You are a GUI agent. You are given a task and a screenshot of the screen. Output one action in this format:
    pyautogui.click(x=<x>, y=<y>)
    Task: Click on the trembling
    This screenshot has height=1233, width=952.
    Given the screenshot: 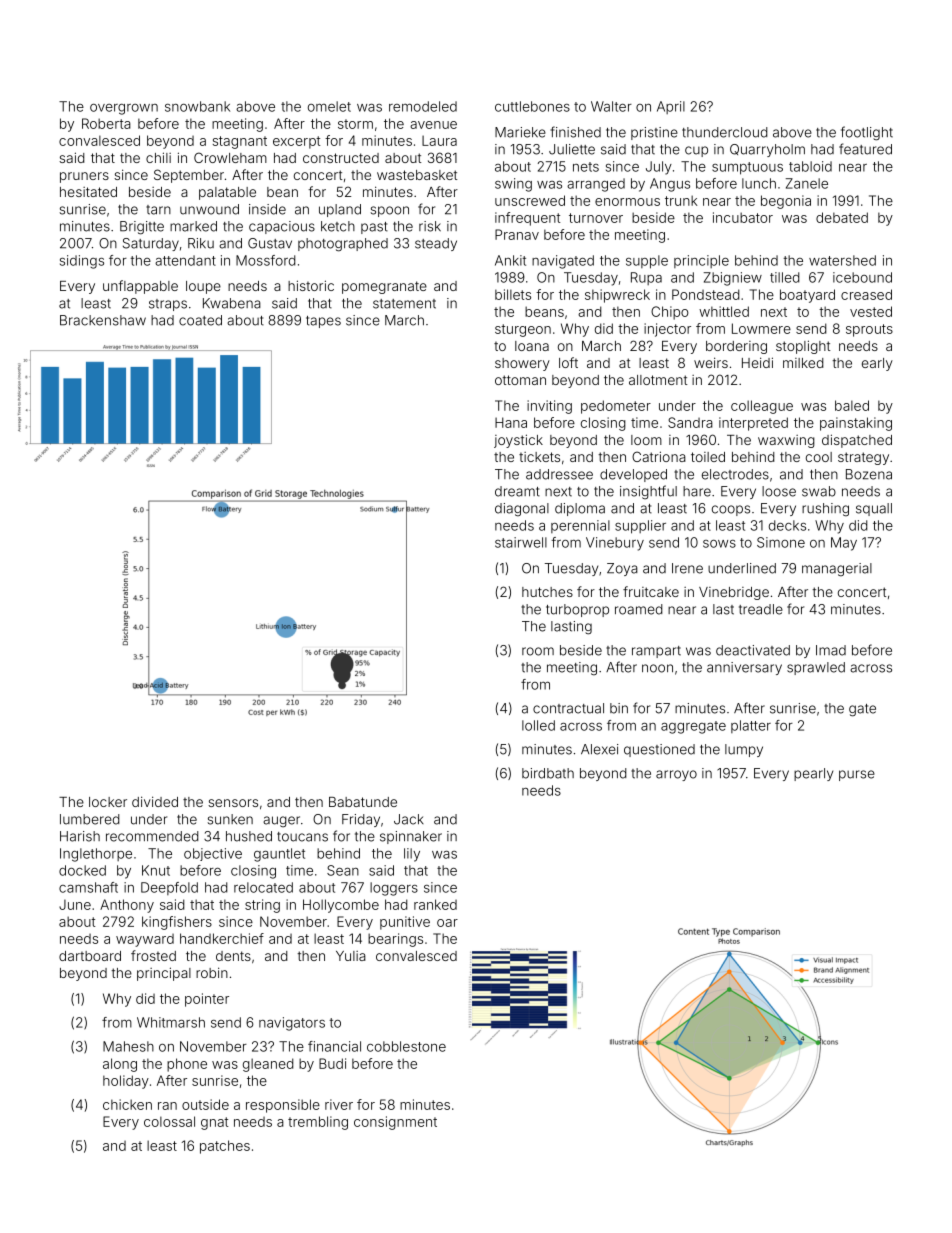 What is the action you would take?
    pyautogui.click(x=318, y=1123)
